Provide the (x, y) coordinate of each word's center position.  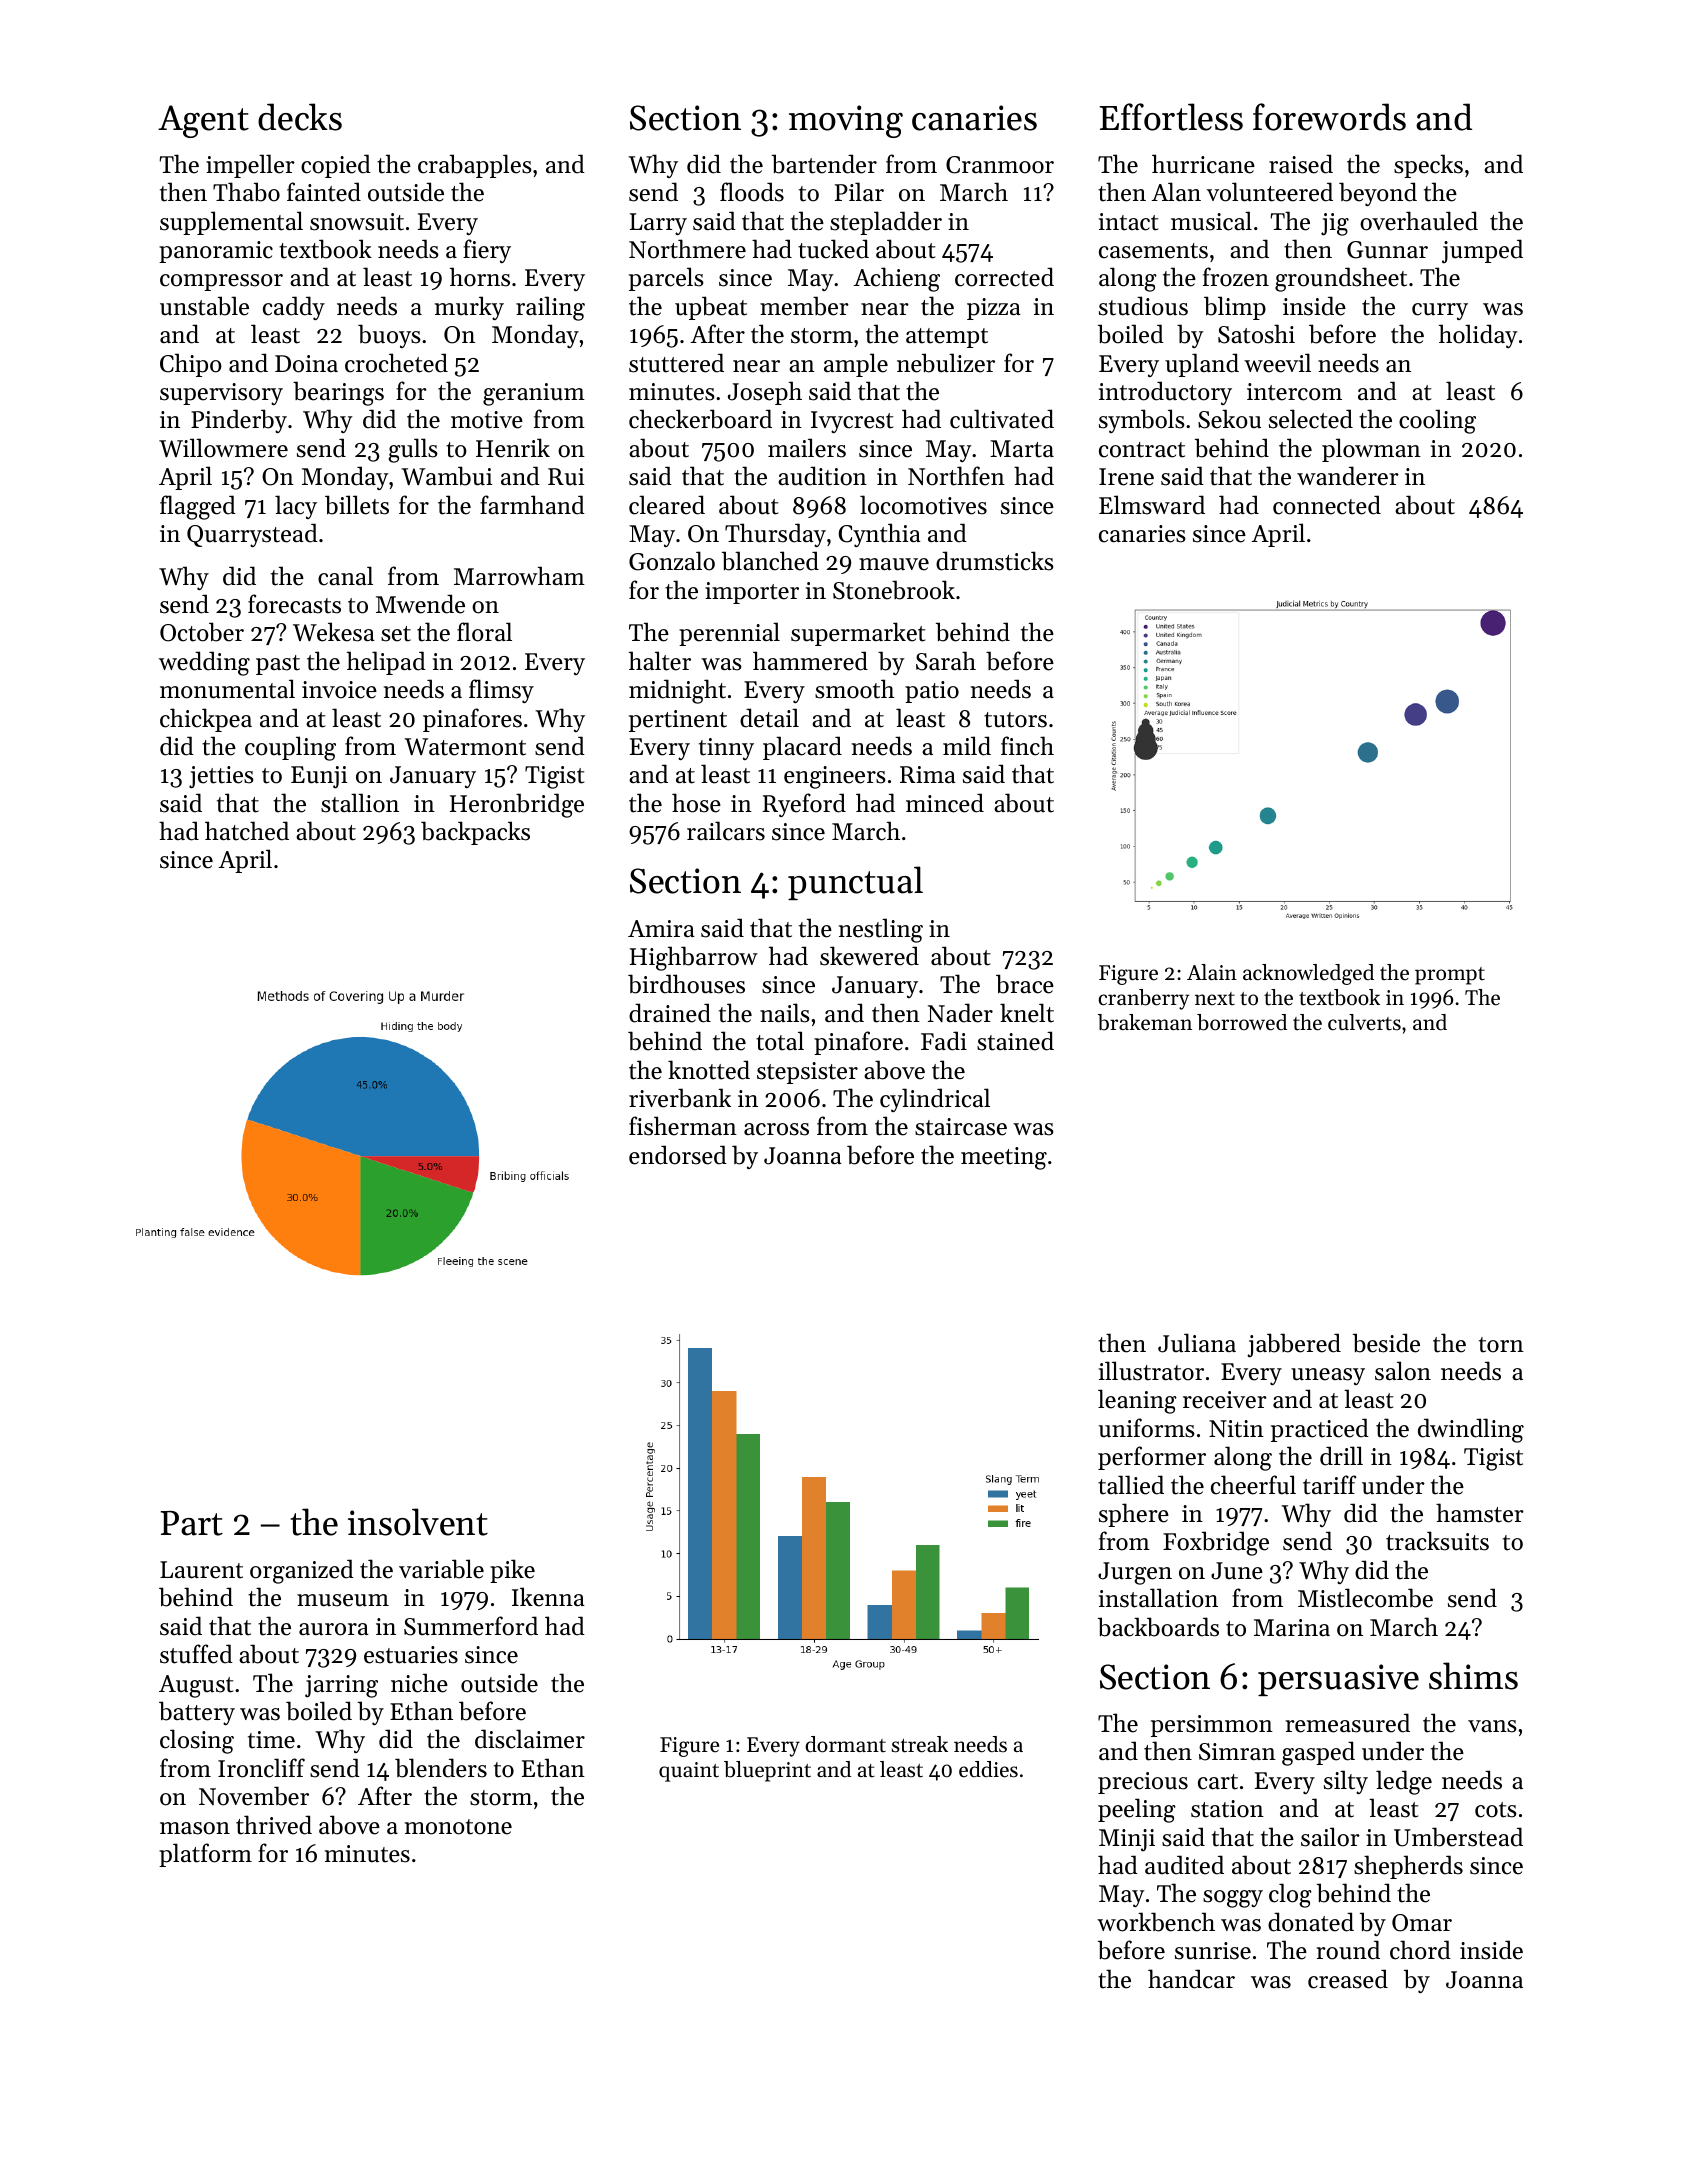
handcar (1191, 1979)
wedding (204, 663)
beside (1386, 1343)
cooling (1437, 421)
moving (846, 121)
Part (192, 1523)
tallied (1131, 1485)
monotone (458, 1827)
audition (822, 476)
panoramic (216, 252)
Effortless (1171, 117)
